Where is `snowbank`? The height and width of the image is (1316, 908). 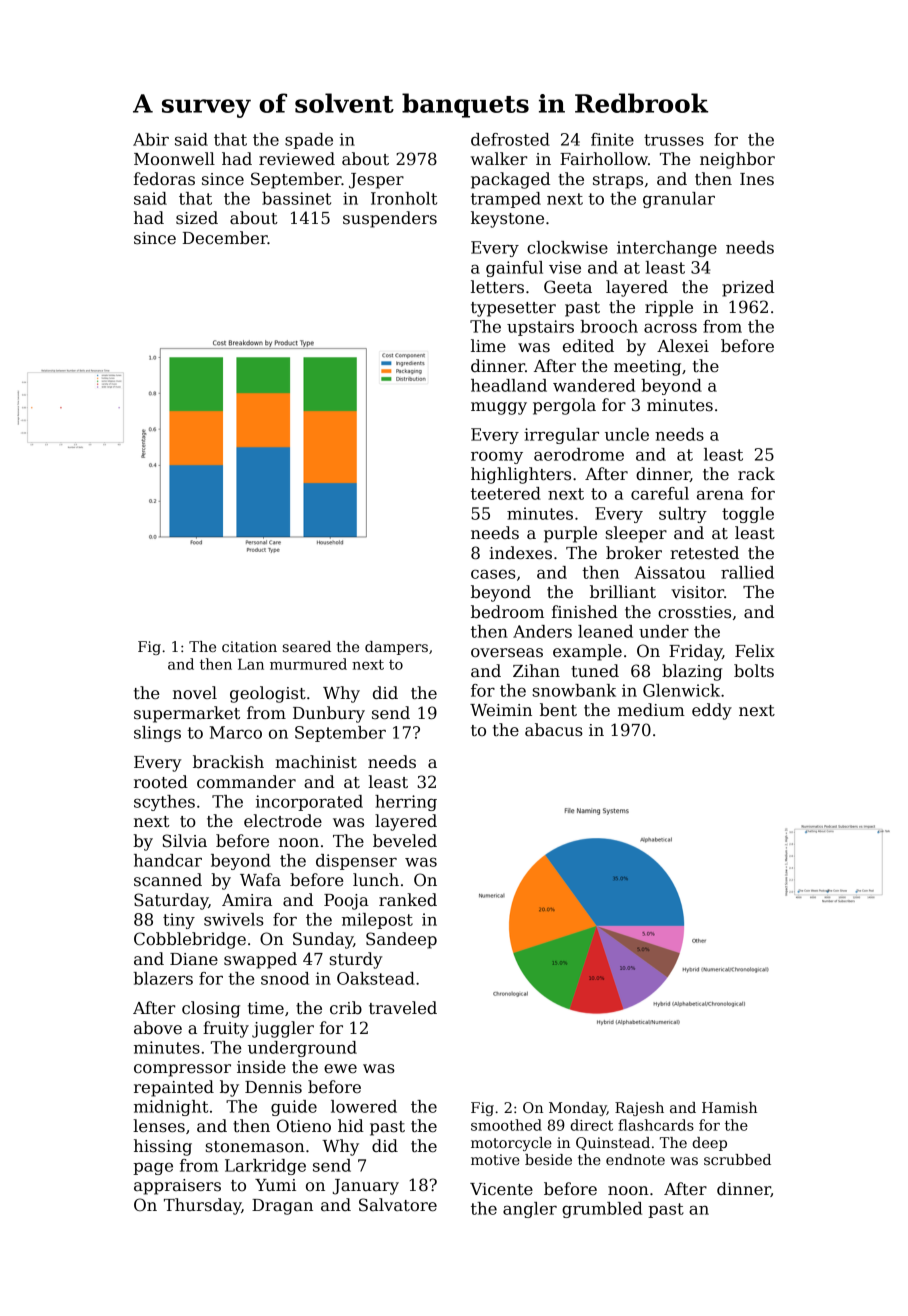
snowbank is located at coordinates (574, 690).
